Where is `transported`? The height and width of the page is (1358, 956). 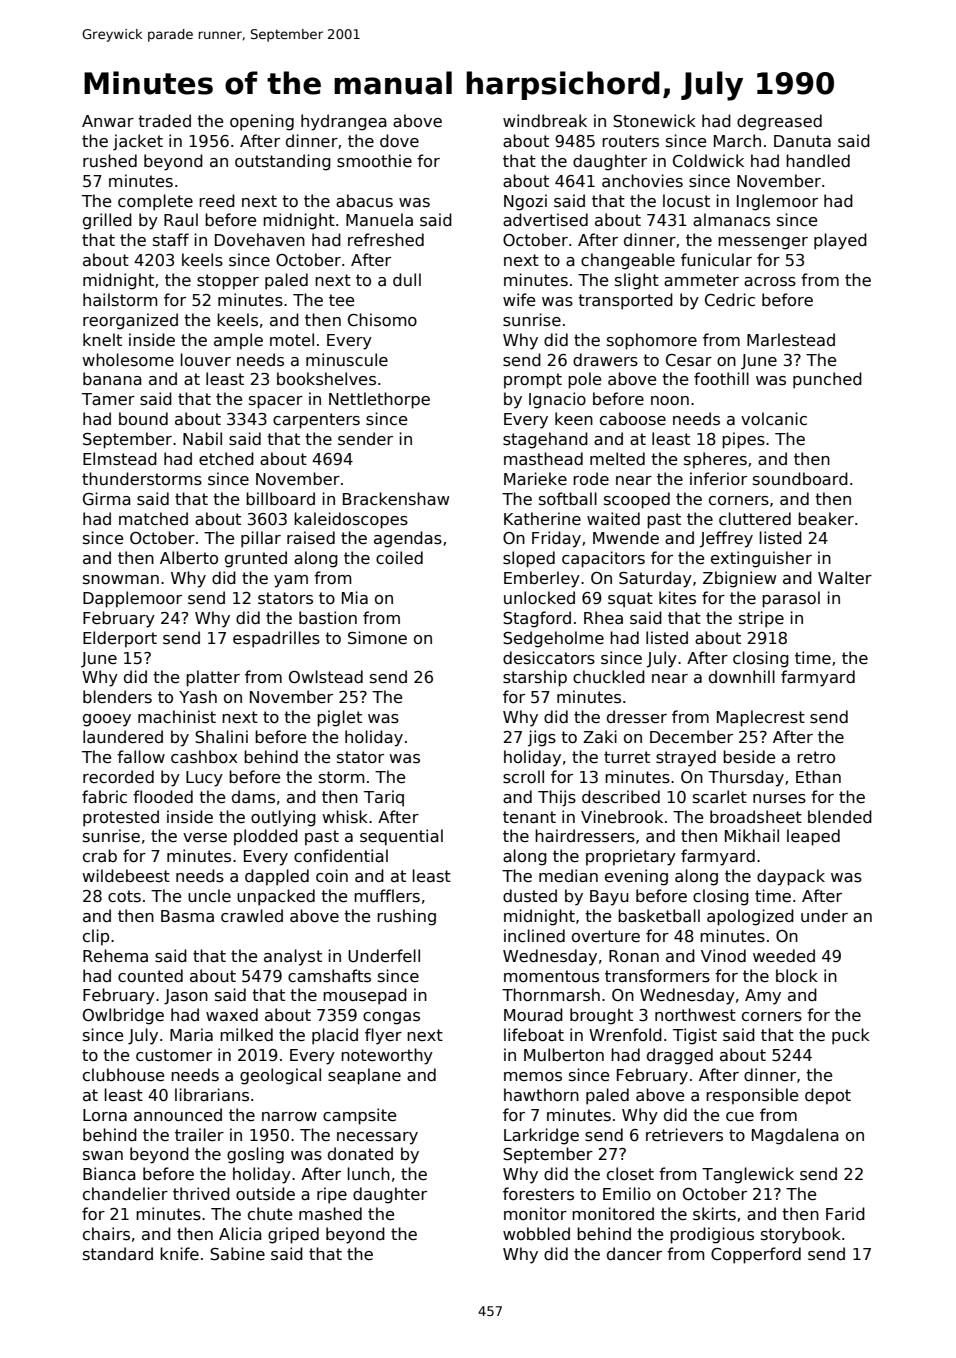
transported is located at coordinates (625, 301).
